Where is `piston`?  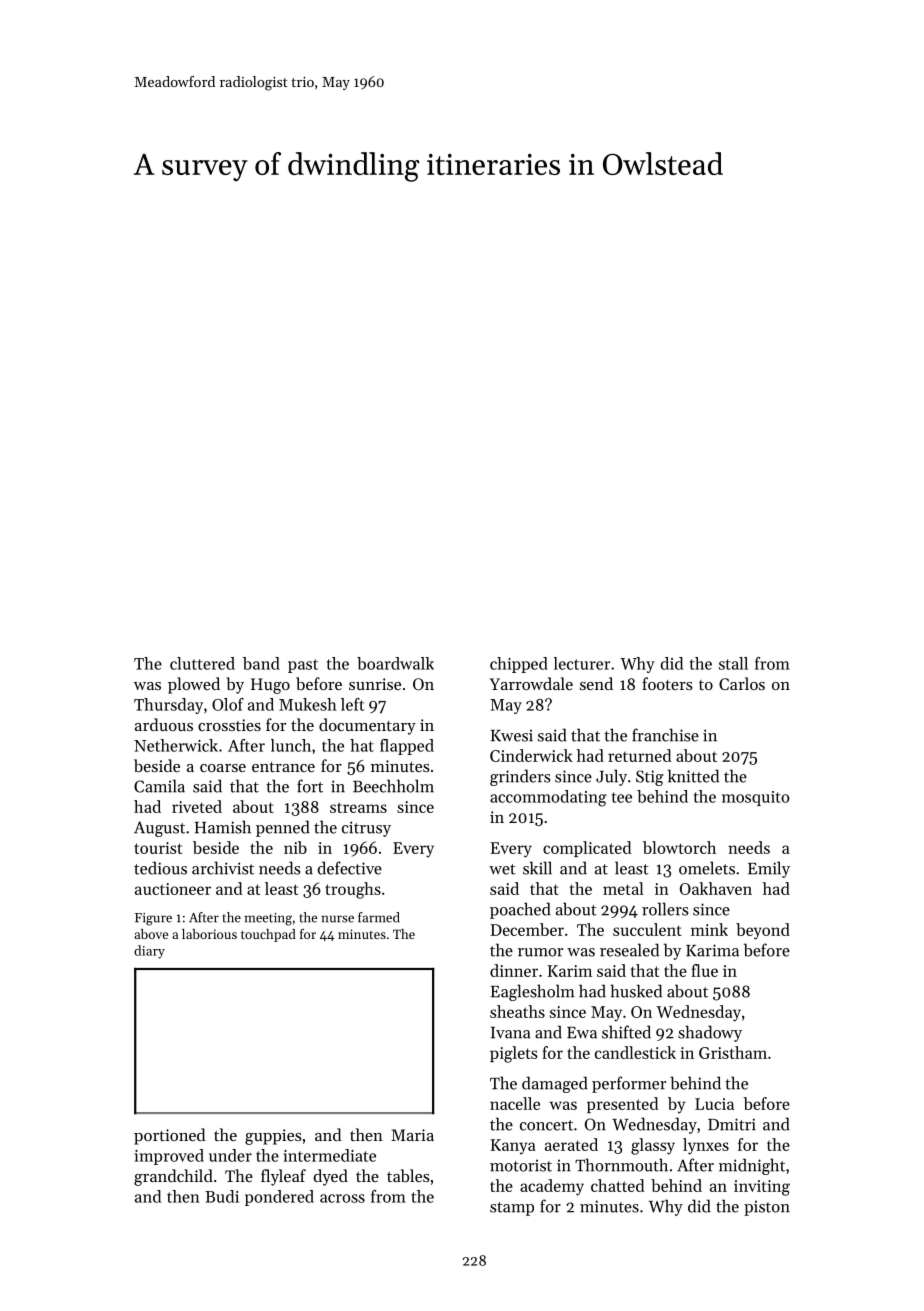 piston is located at coordinates (767, 1208).
